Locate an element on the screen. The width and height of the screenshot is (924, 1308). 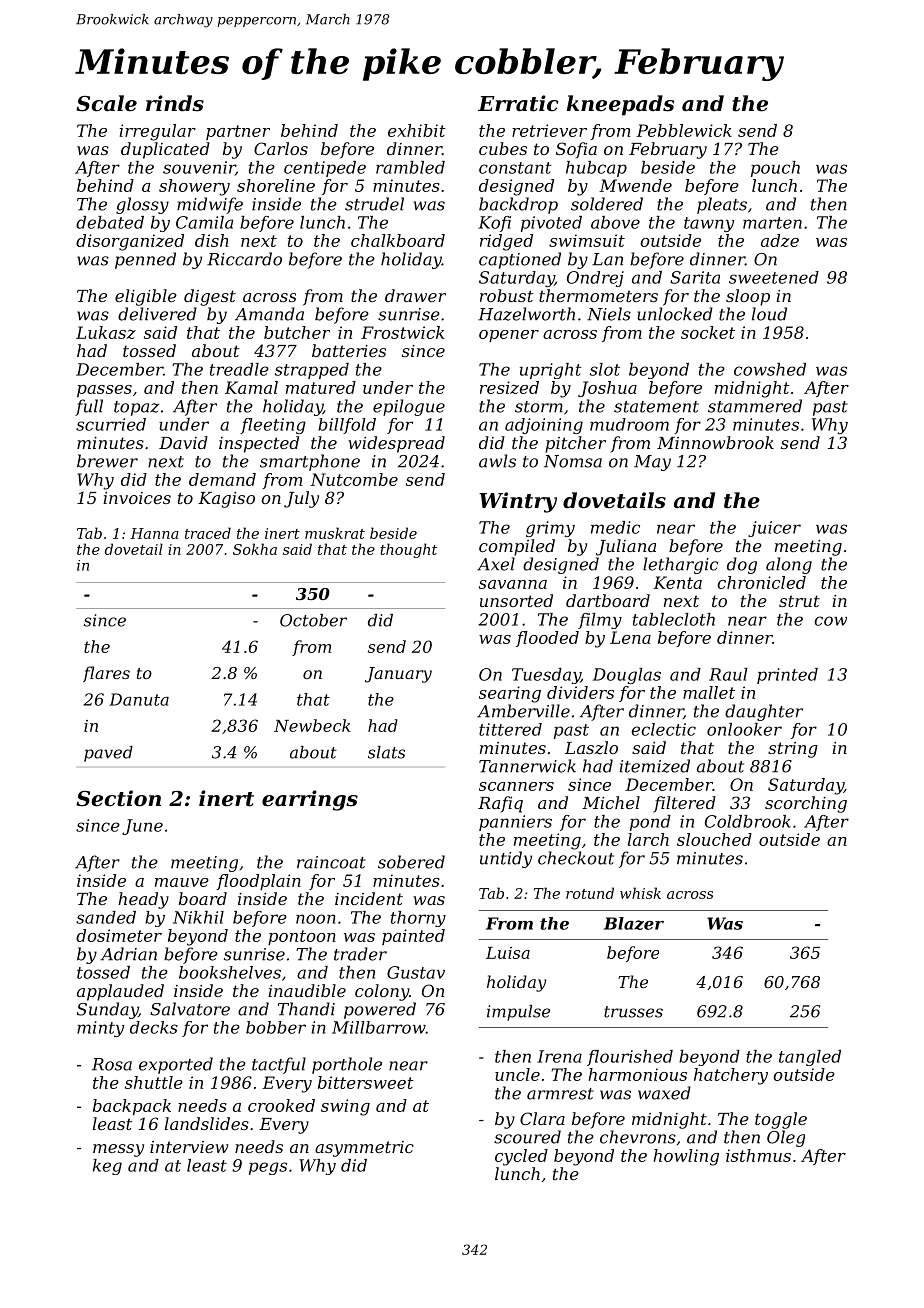
hatchery is located at coordinates (731, 1076).
